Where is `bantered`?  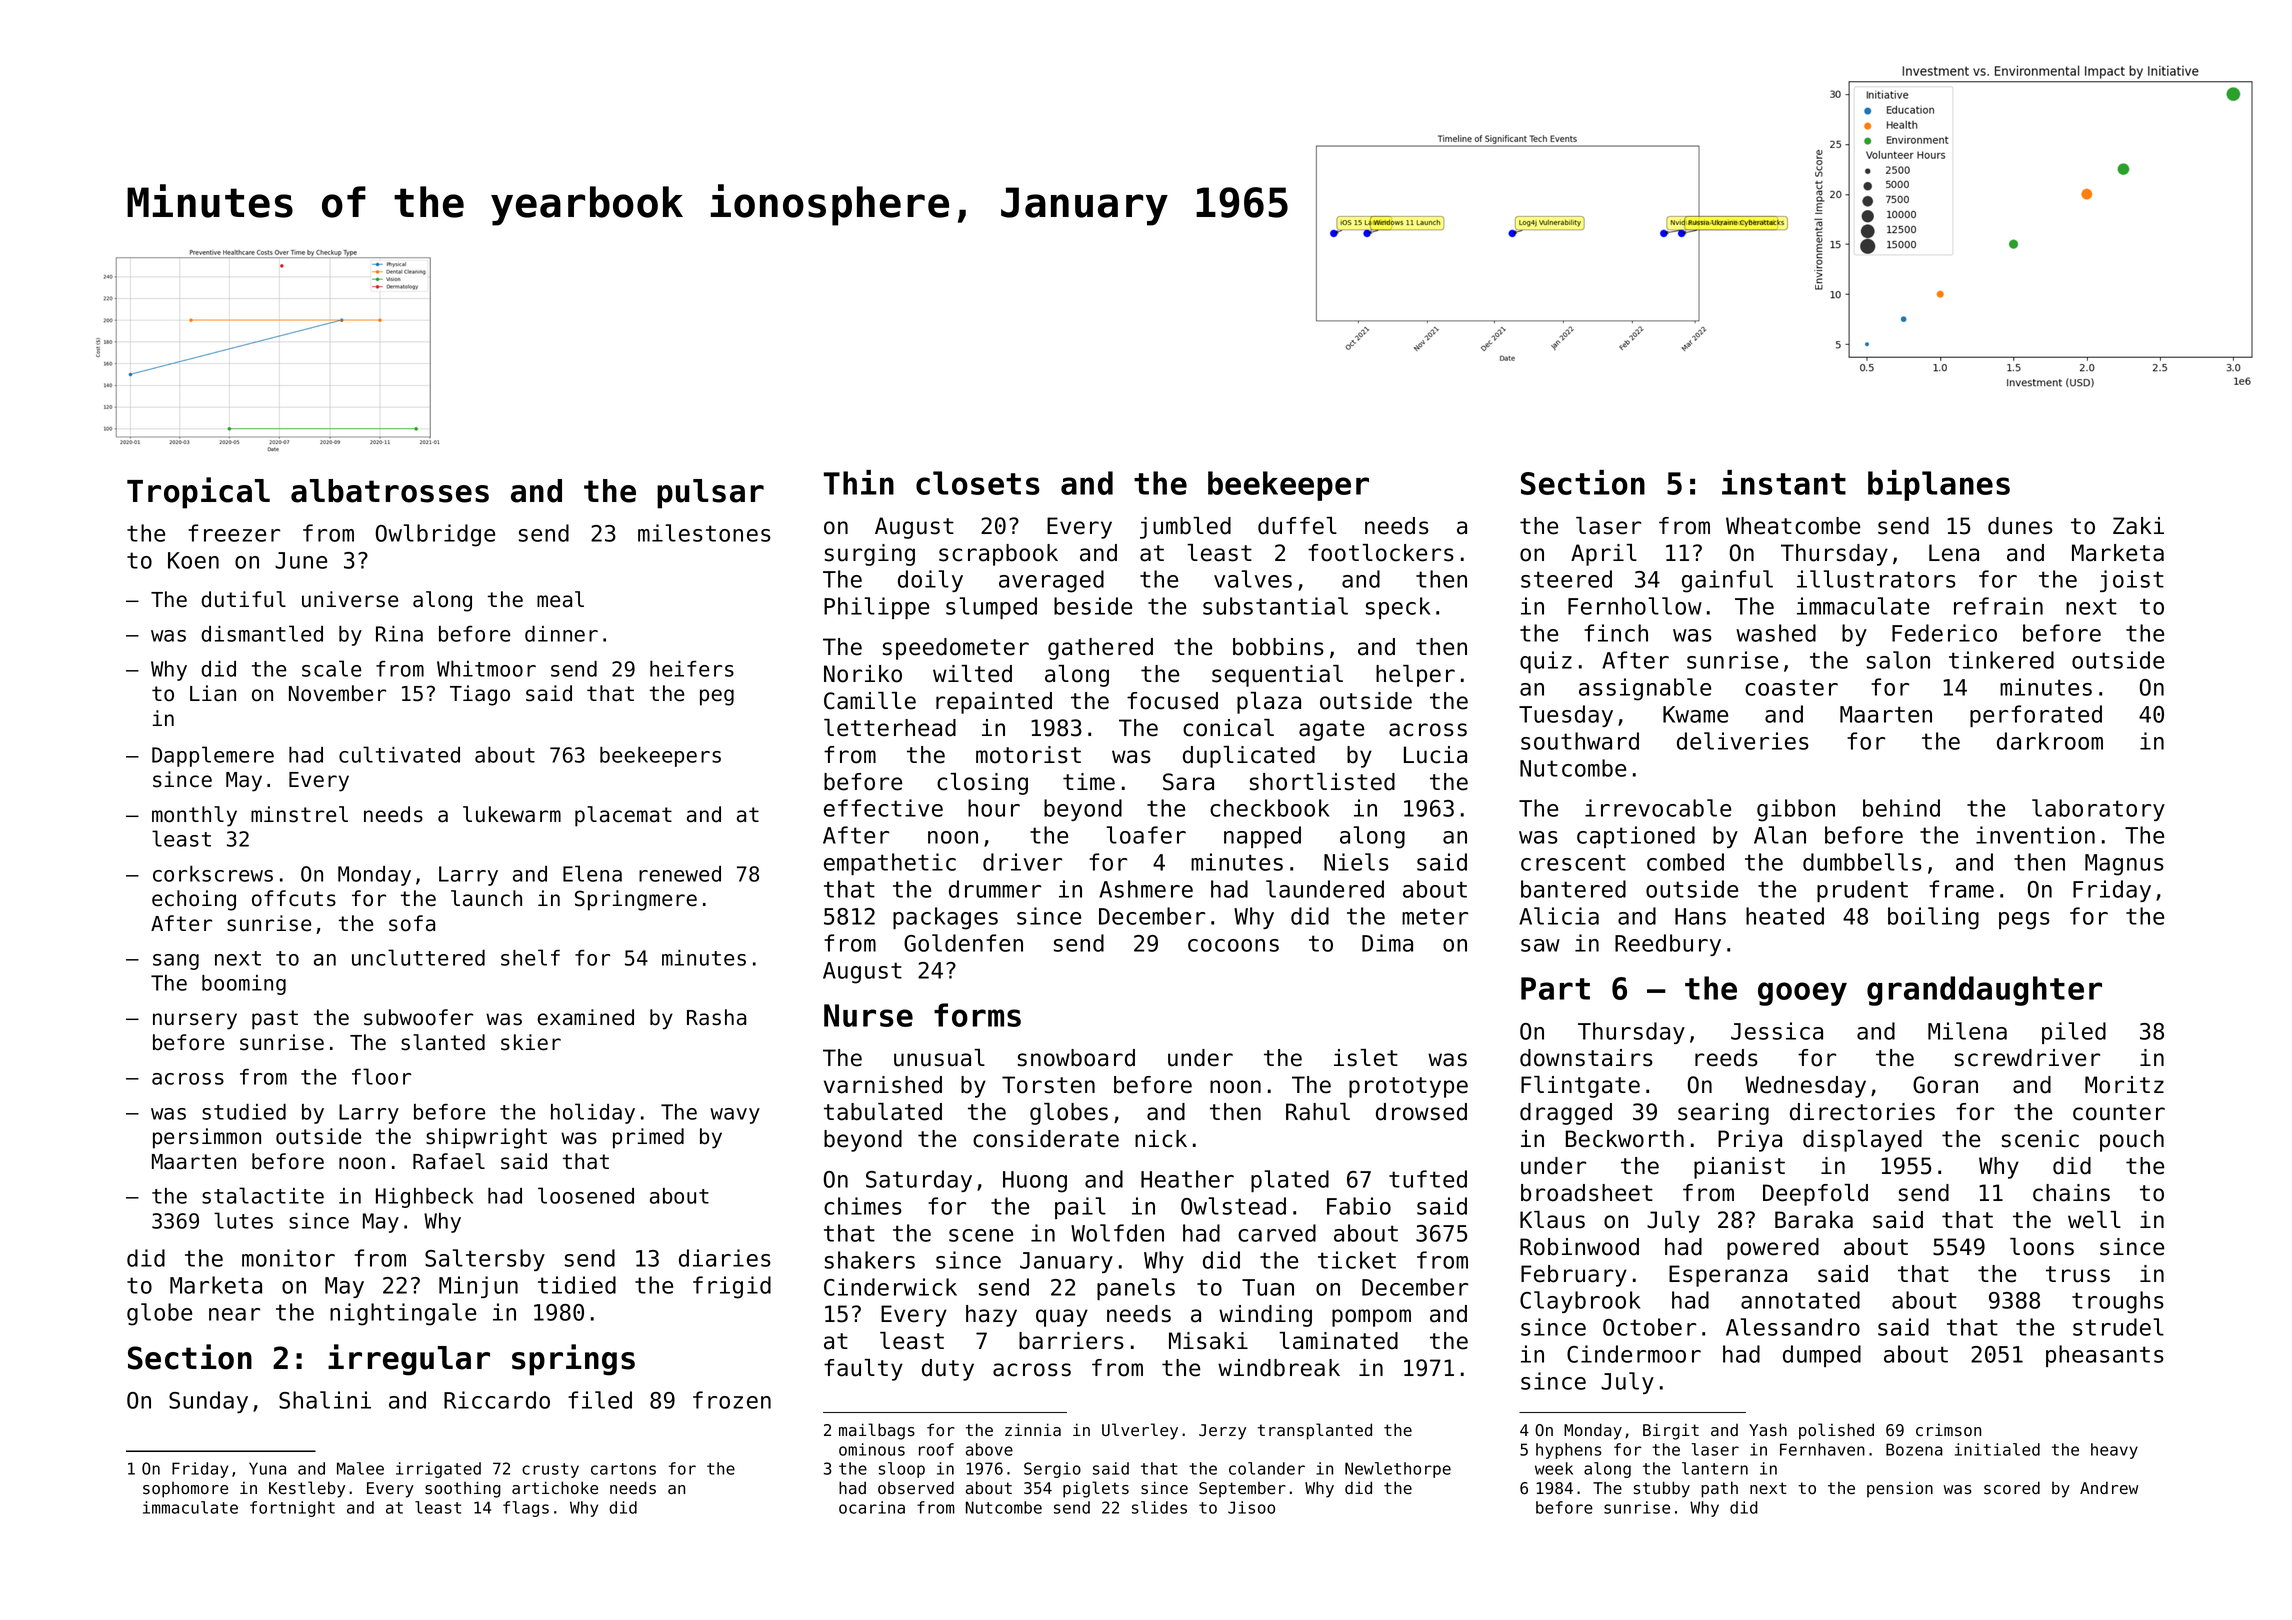
bantered is located at coordinates (1573, 889).
